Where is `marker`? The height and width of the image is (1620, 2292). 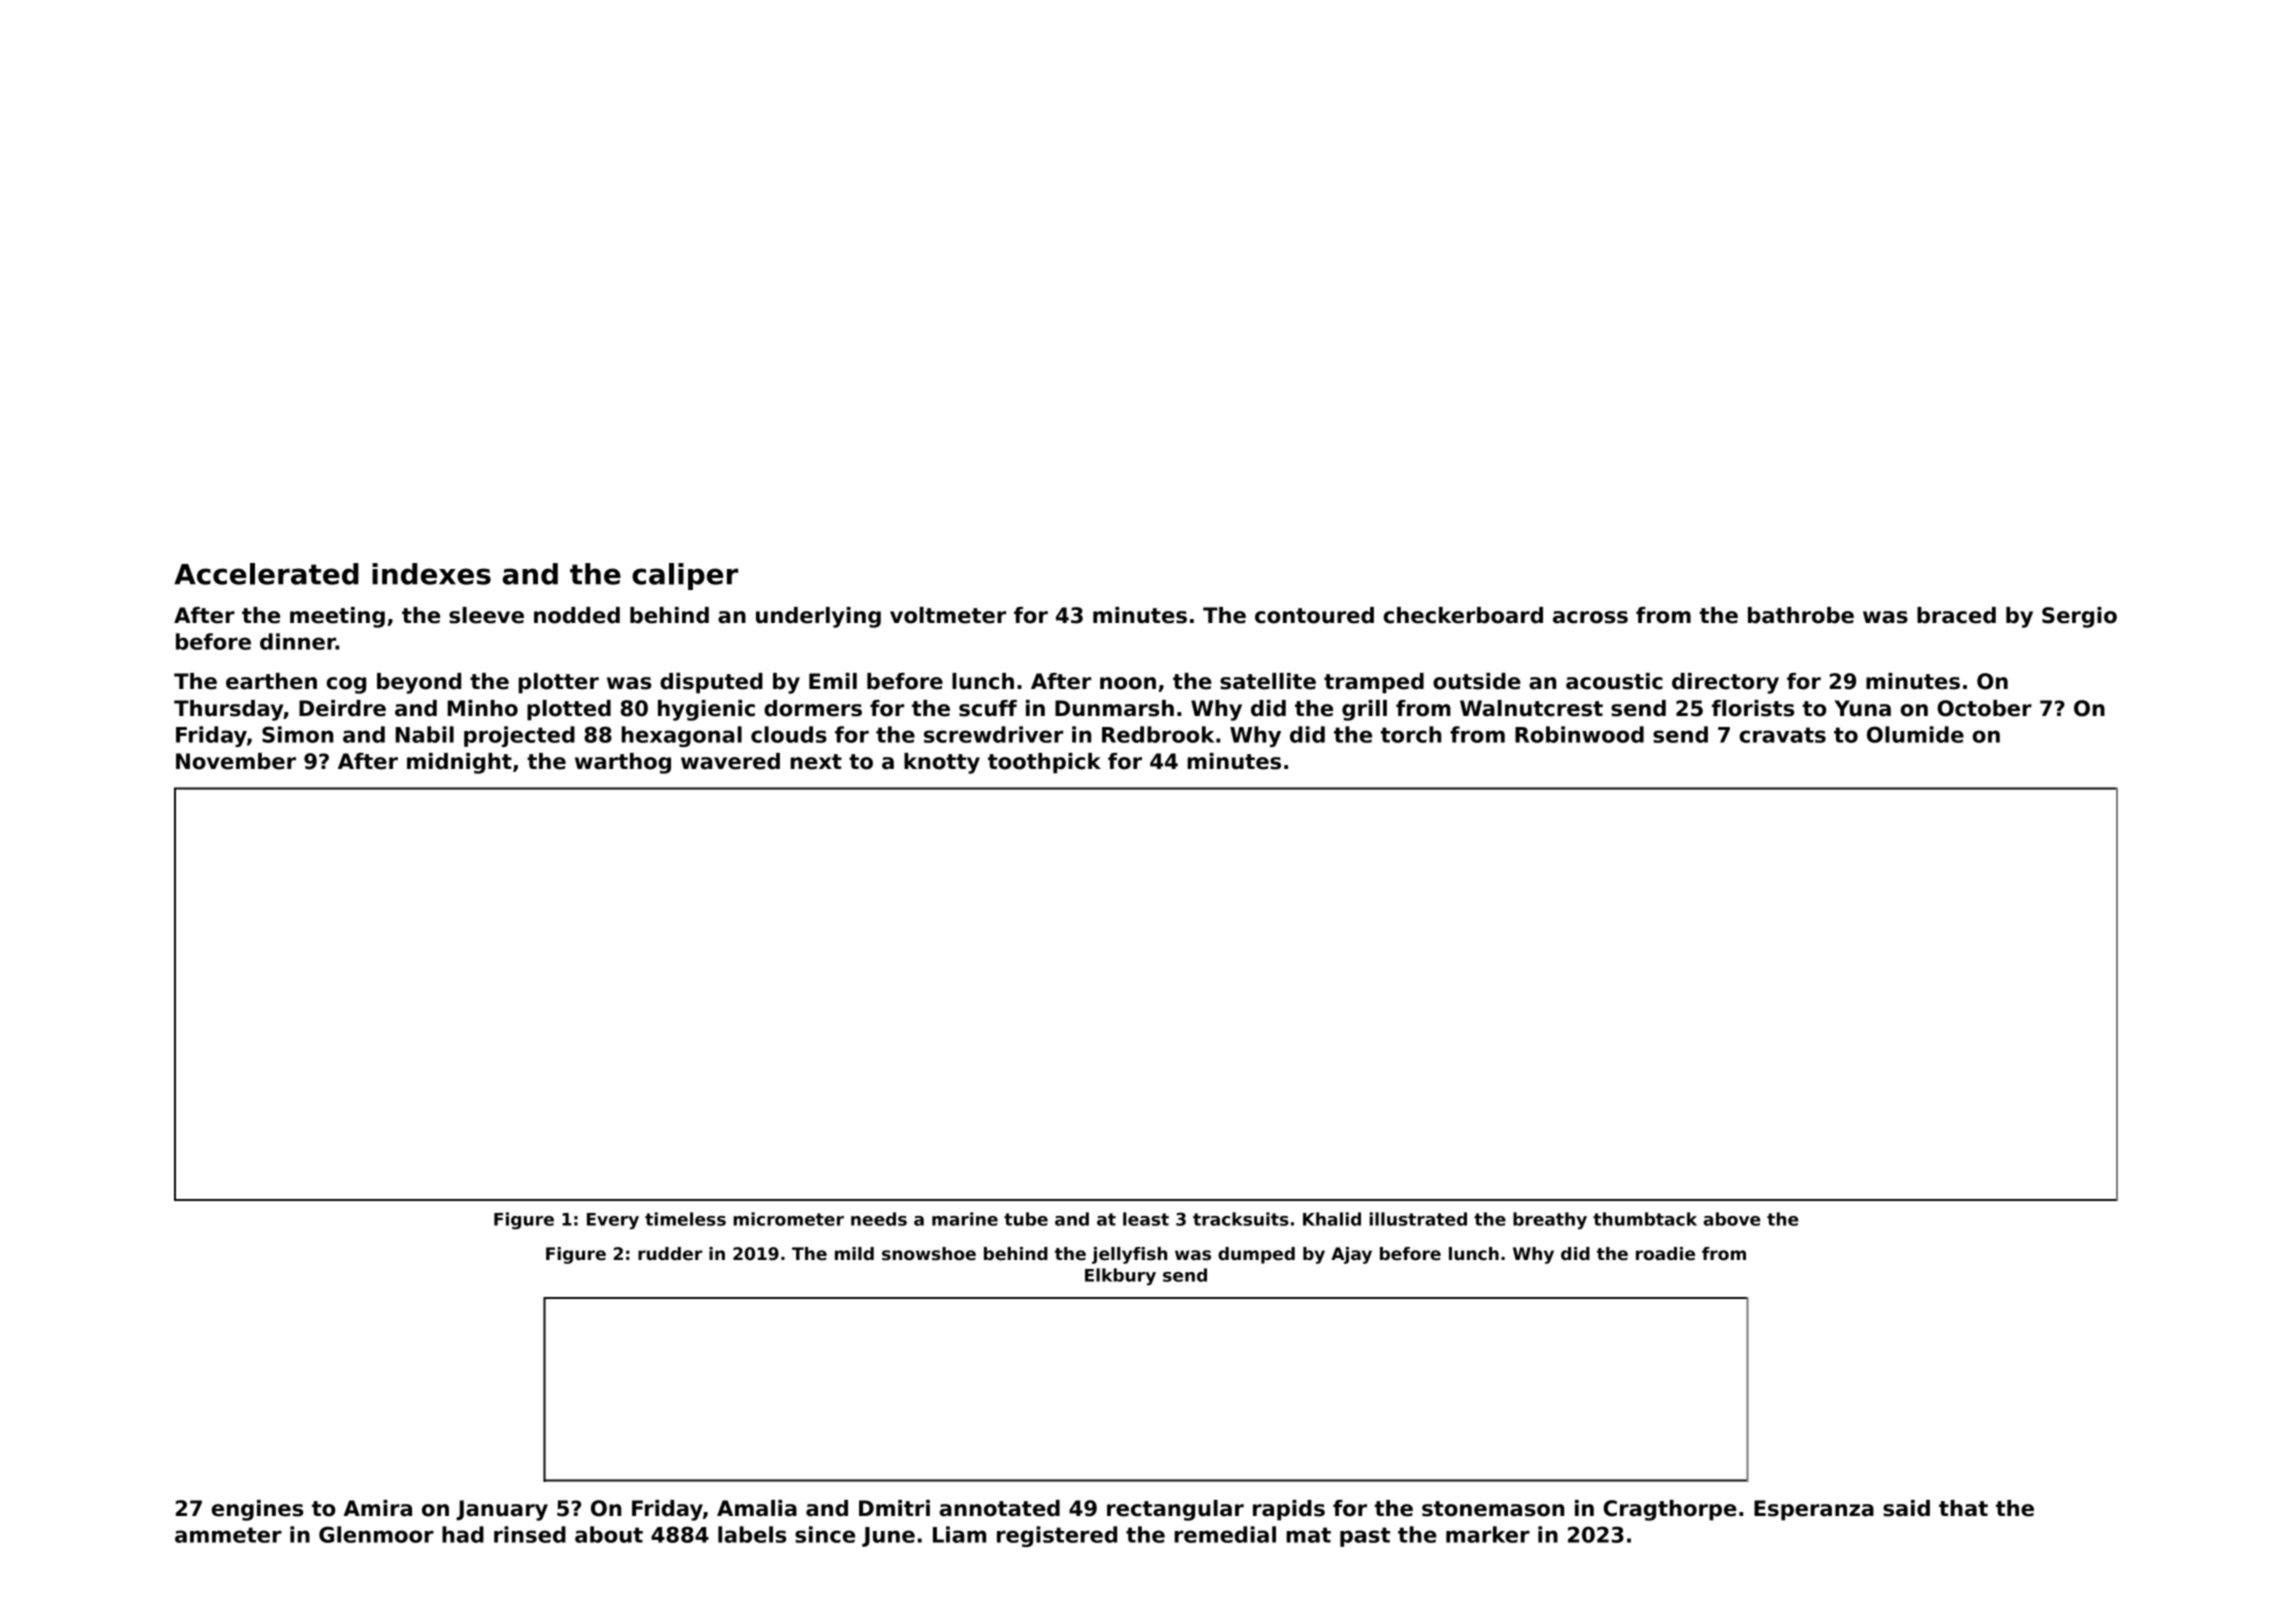 marker is located at coordinates (1488, 1534).
